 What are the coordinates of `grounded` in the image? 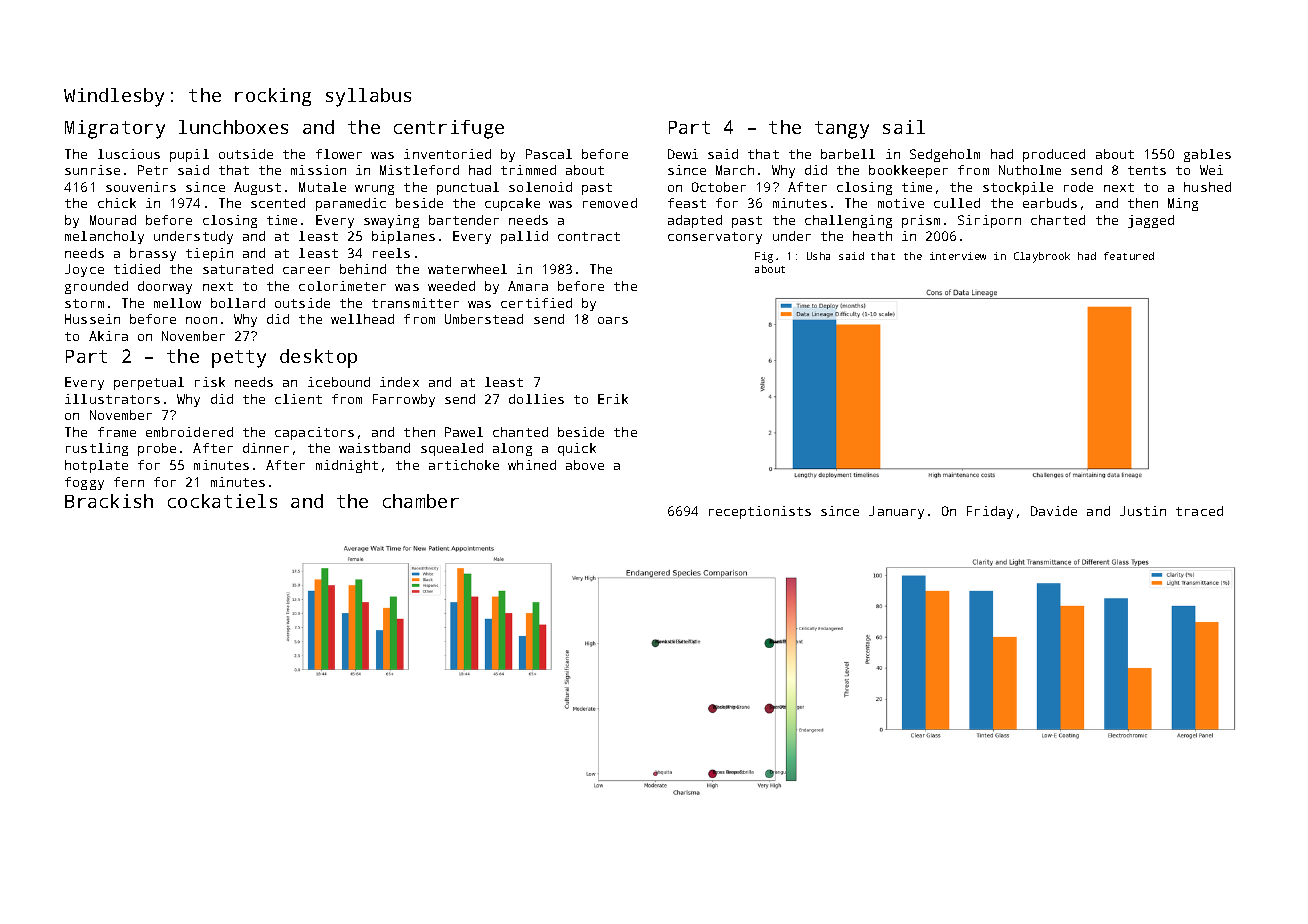 It's located at (96, 287).
